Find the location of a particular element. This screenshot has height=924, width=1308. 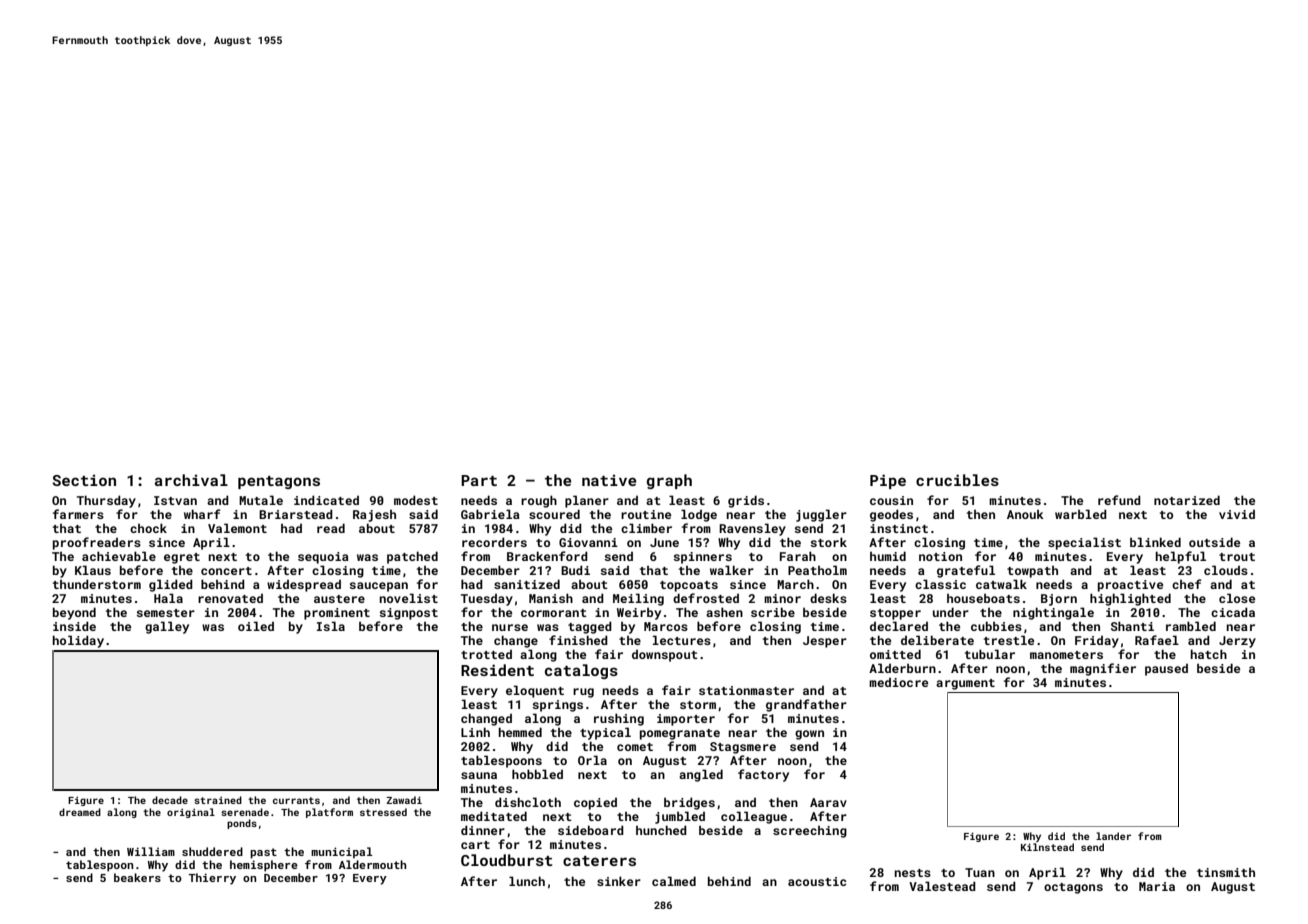

Pipe is located at coordinates (888, 481).
